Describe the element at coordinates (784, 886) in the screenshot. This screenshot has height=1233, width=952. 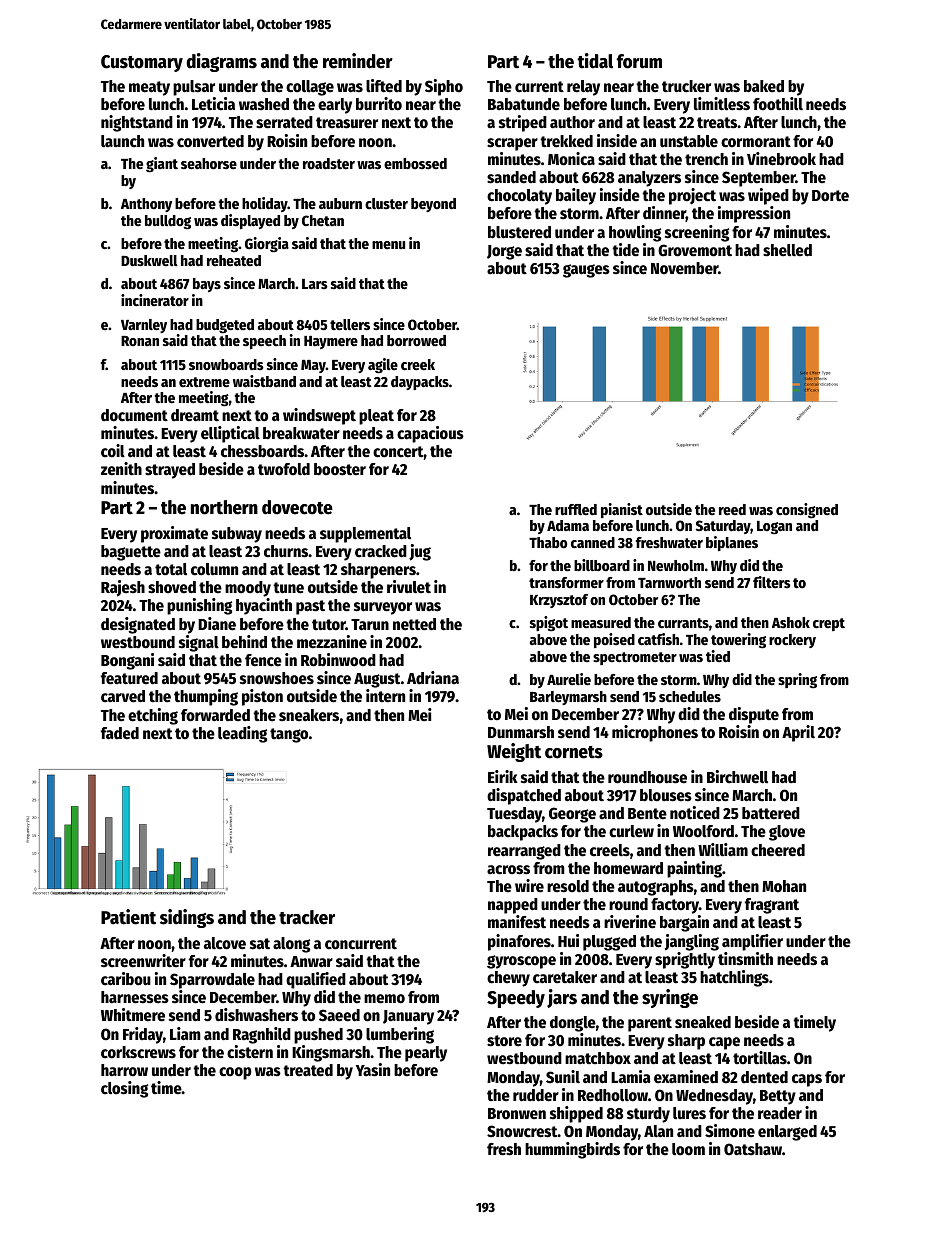
I see `Mohan` at that location.
